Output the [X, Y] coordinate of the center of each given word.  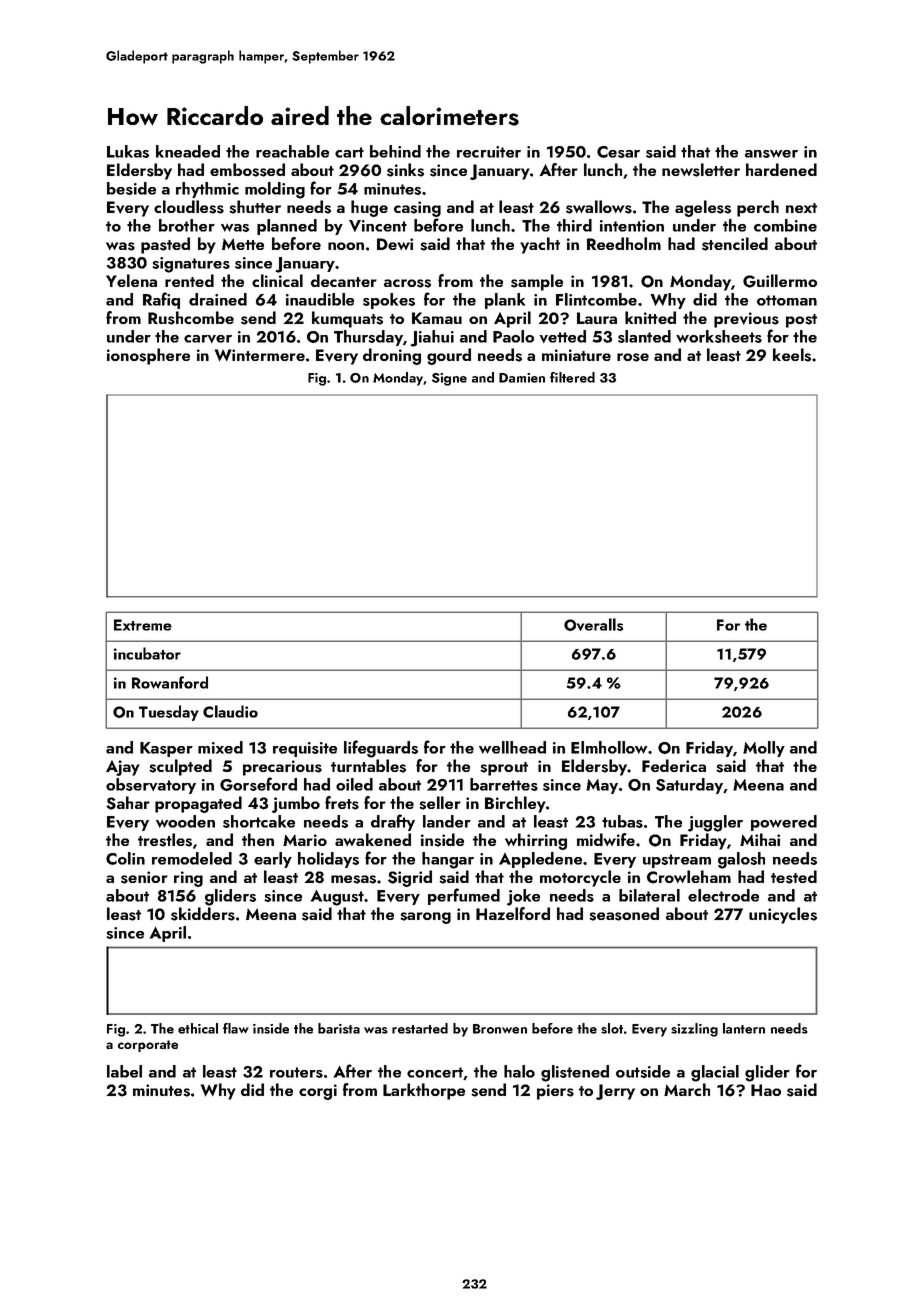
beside [131, 188]
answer [771, 154]
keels [792, 355]
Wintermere [260, 355]
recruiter [489, 152]
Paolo [513, 336]
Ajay [123, 768]
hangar [448, 860]
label [124, 1071]
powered [784, 823]
